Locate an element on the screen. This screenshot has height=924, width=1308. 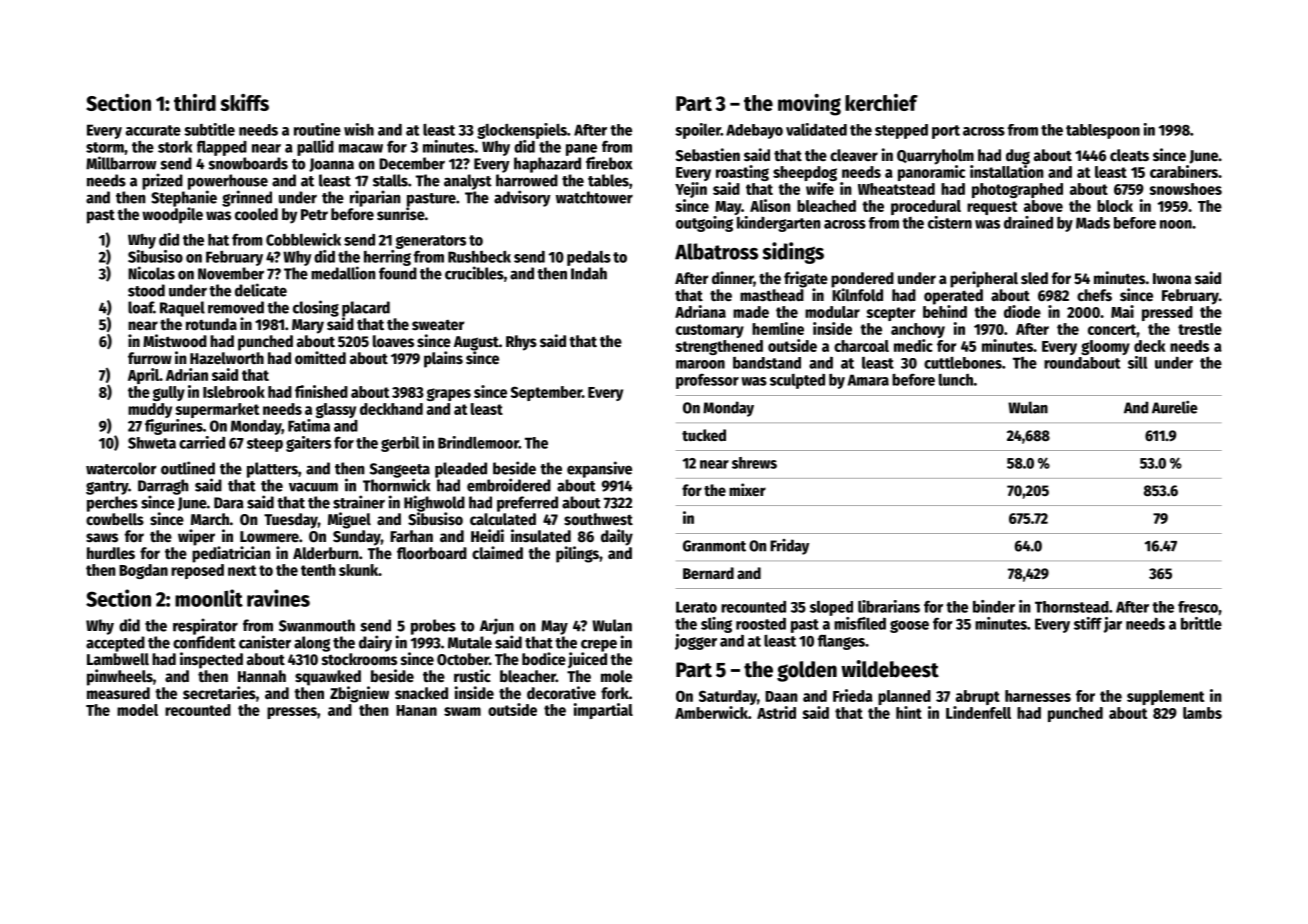
September is located at coordinates (546, 393).
